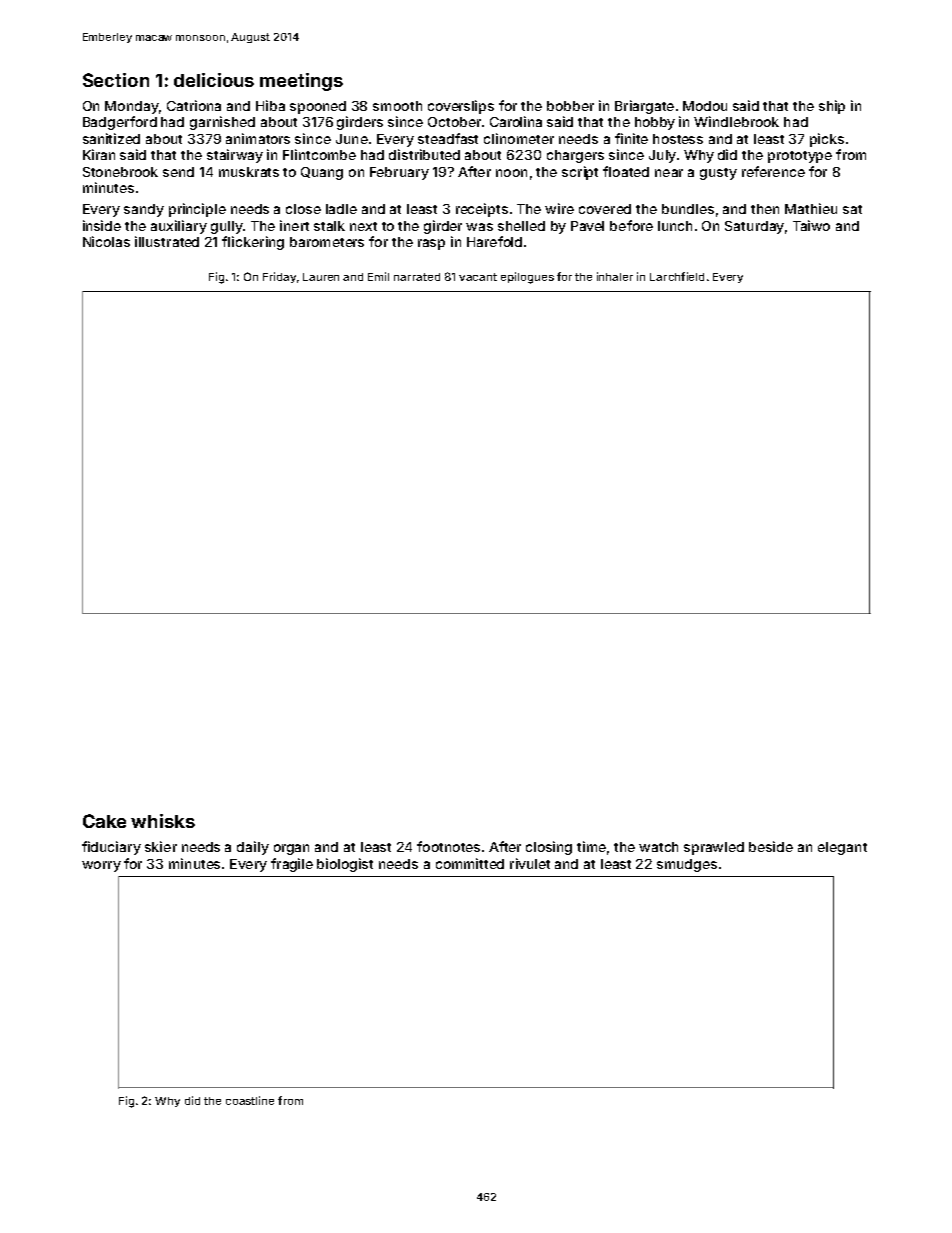  I want to click on Modou, so click(705, 106).
